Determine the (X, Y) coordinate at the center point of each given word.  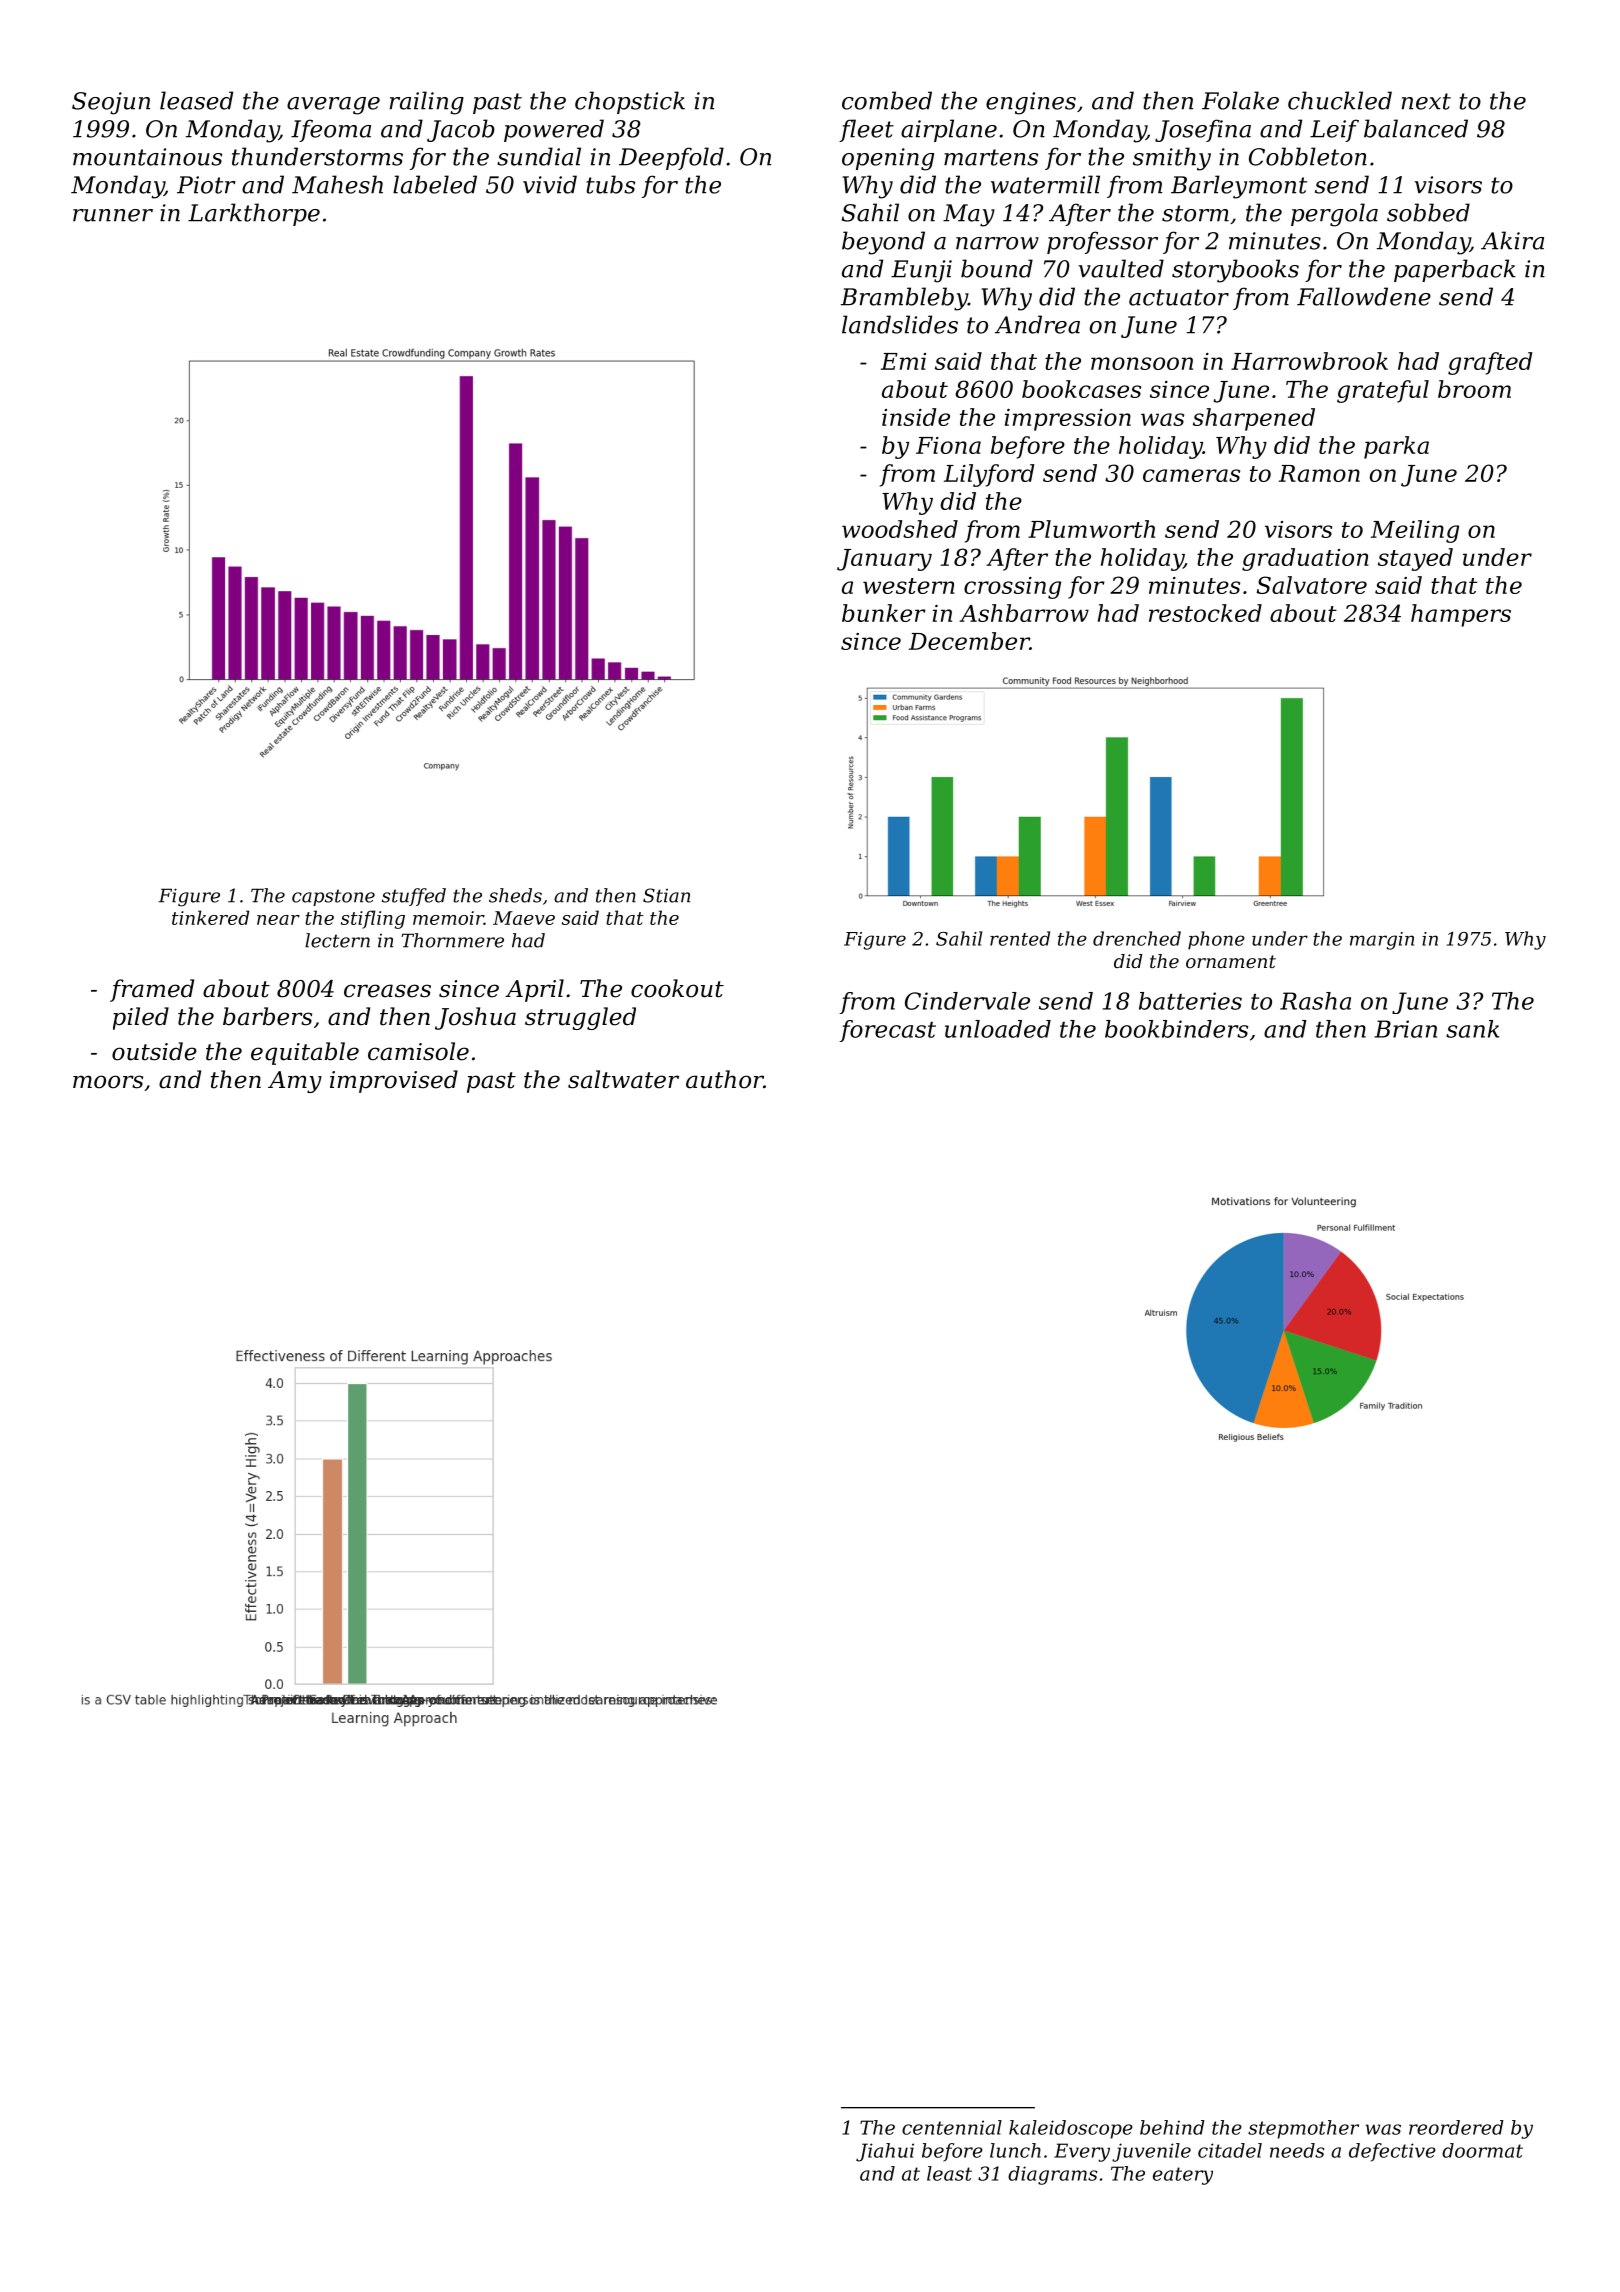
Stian (666, 895)
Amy (295, 1082)
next (1426, 101)
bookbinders (1176, 1029)
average (333, 106)
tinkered (210, 917)
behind (1172, 2127)
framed (152, 990)
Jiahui (885, 2152)
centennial (952, 2127)
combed (887, 100)
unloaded (998, 1029)
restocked (1205, 613)
